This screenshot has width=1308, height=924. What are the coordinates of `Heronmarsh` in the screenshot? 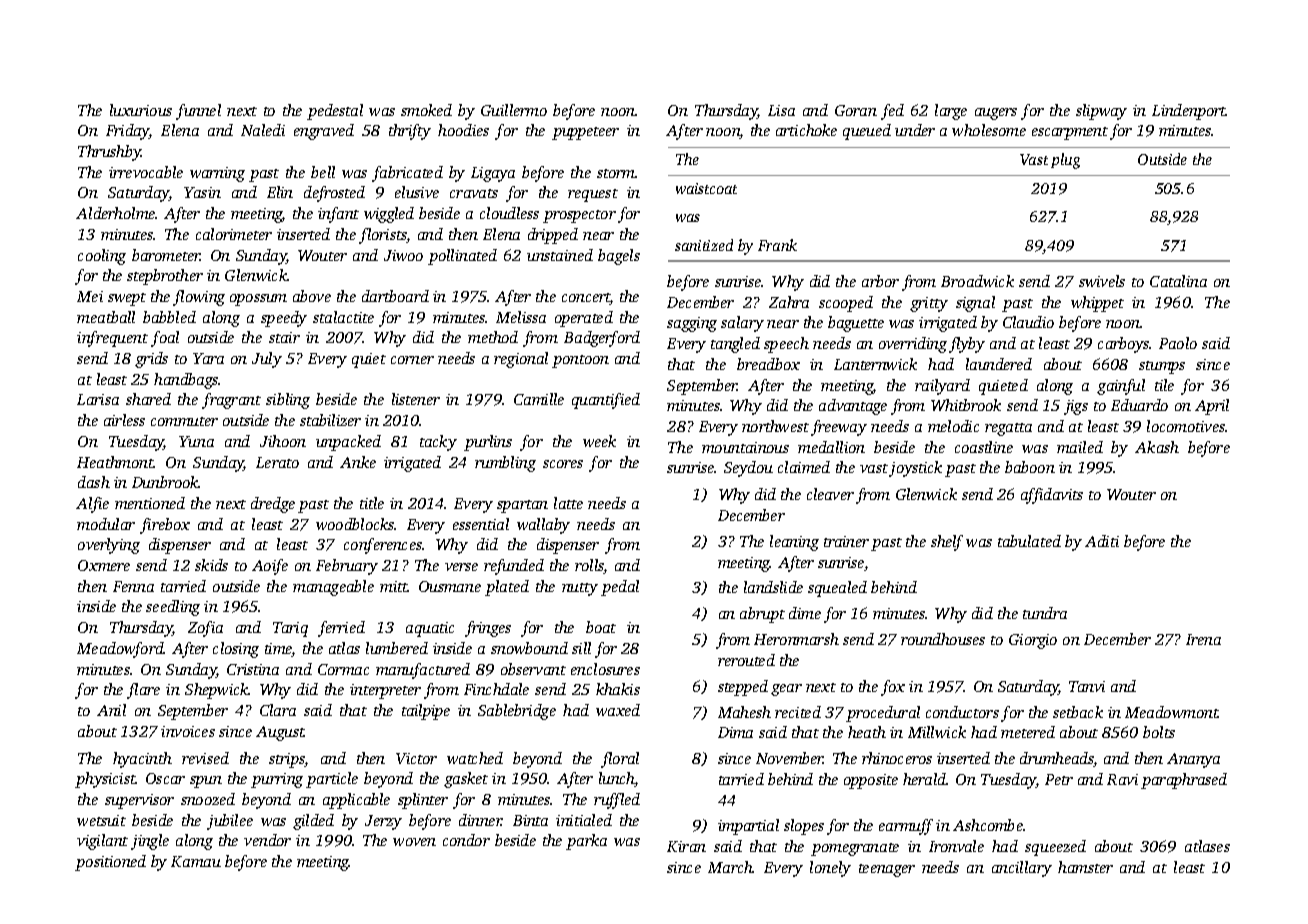 It's located at (796, 639).
